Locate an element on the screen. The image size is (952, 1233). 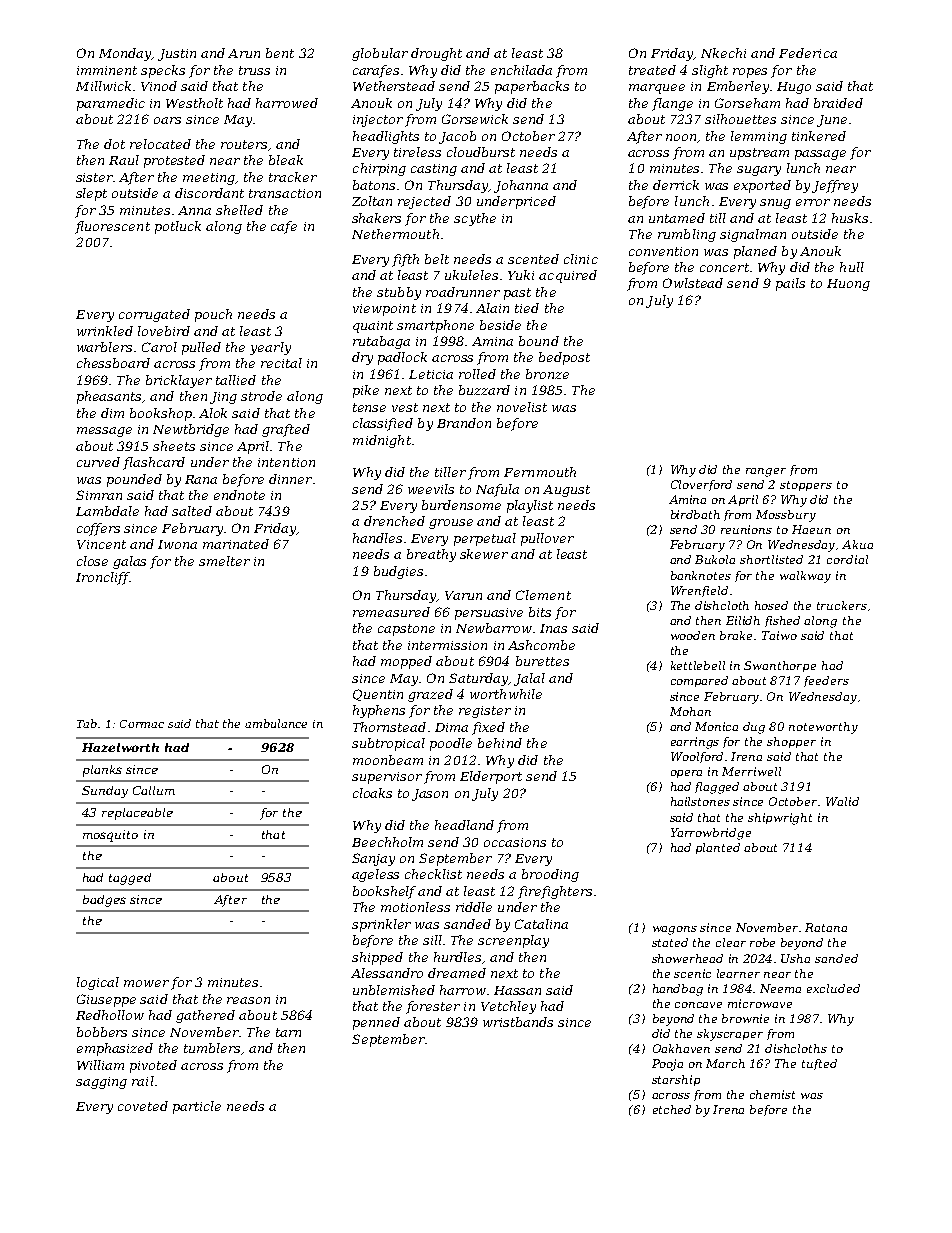
Elderport is located at coordinates (491, 777).
